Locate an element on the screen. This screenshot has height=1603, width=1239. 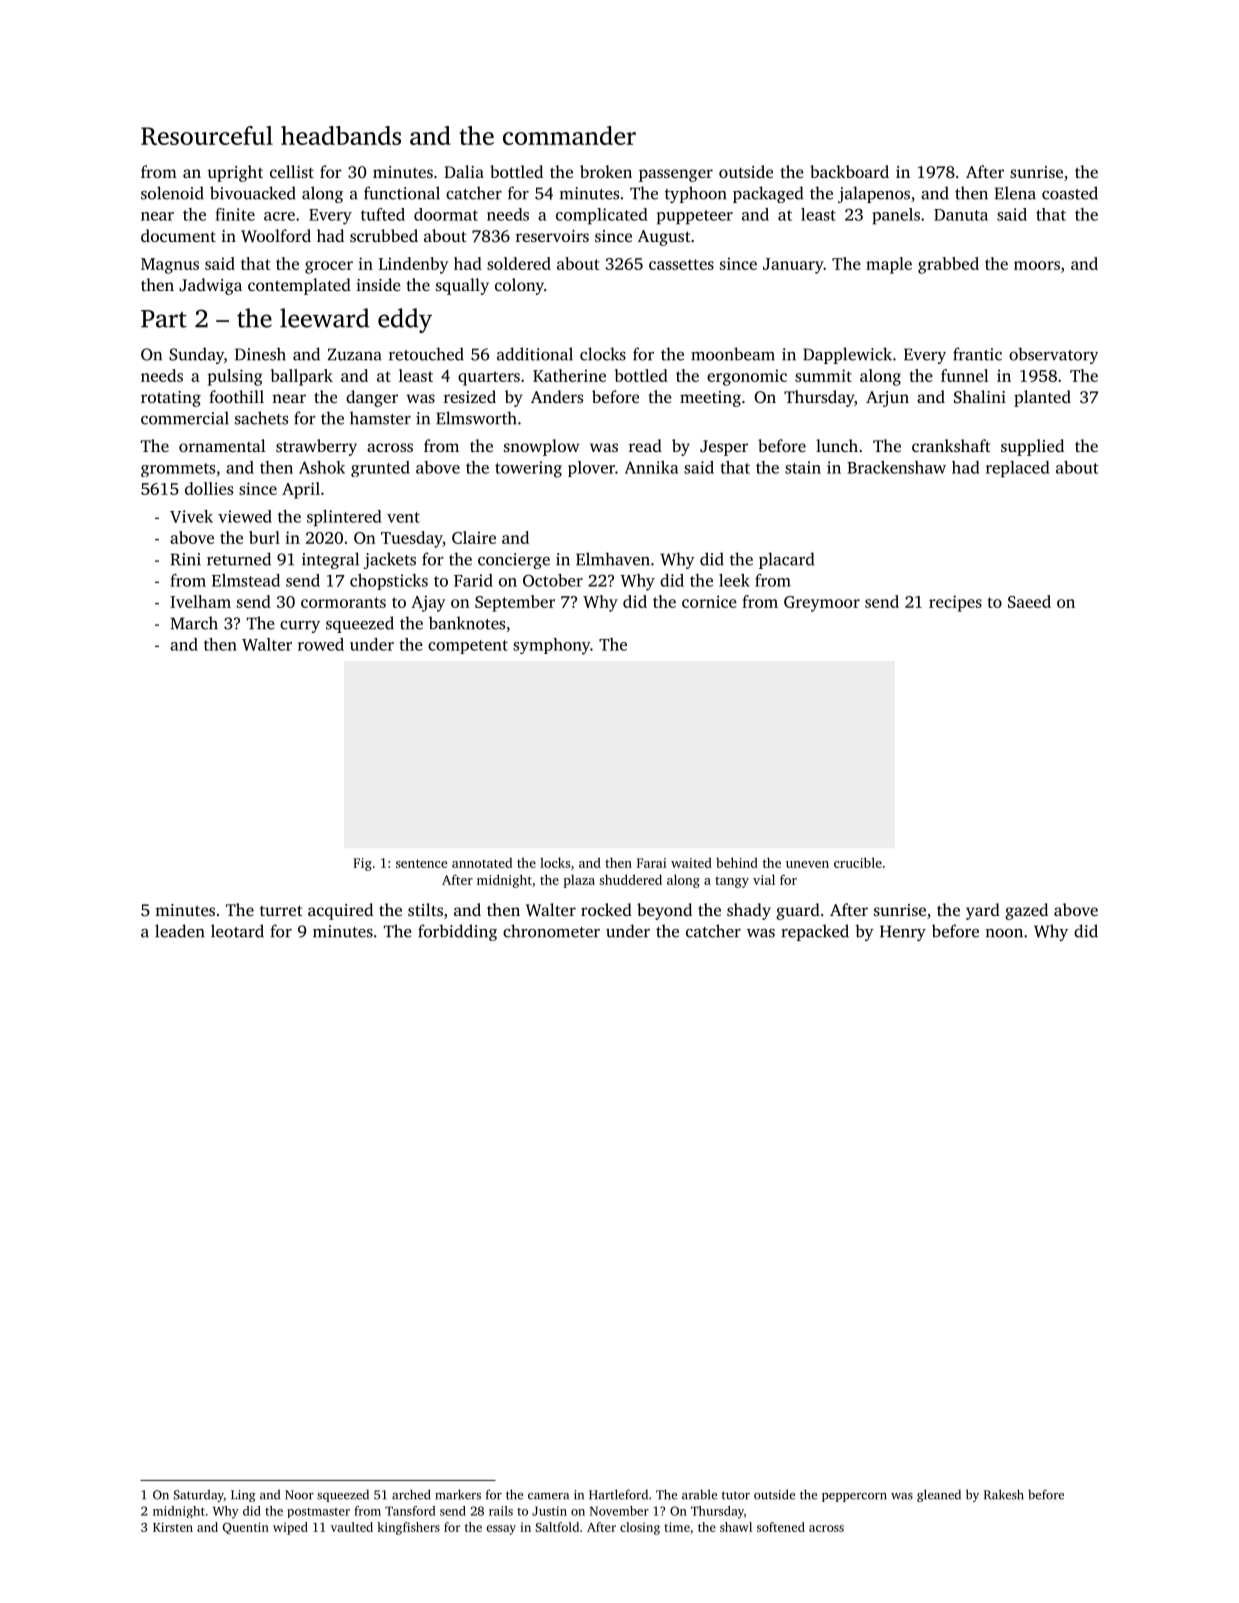
soldered is located at coordinates (519, 263).
